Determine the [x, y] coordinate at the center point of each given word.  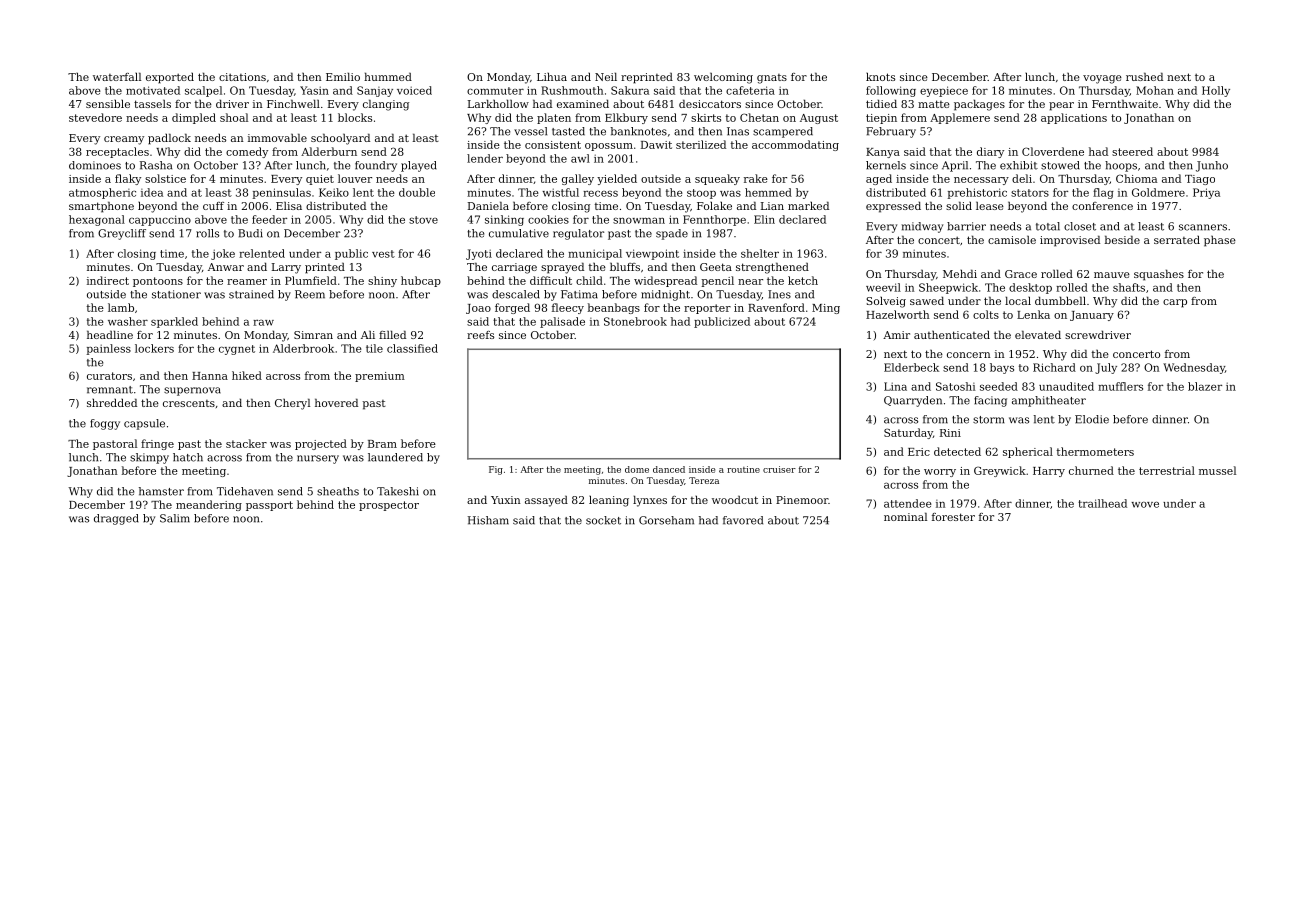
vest [383, 254]
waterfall [117, 76]
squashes [1159, 275]
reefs [480, 335]
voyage [1102, 79]
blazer [1205, 386]
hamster [161, 491]
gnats [772, 79]
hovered [336, 402]
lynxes [650, 501]
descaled [516, 294]
